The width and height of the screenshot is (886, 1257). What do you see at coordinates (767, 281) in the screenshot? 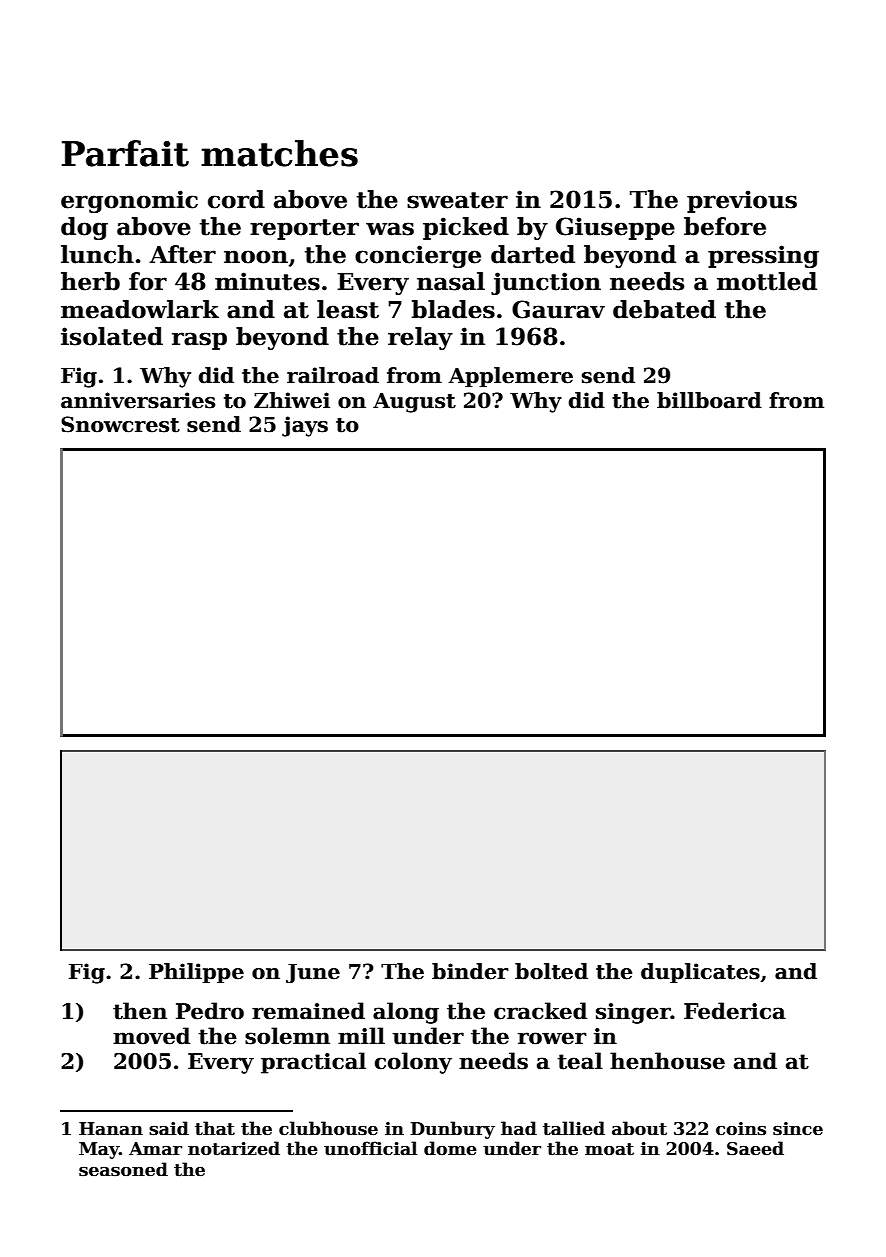
I see `mottled` at bounding box center [767, 281].
